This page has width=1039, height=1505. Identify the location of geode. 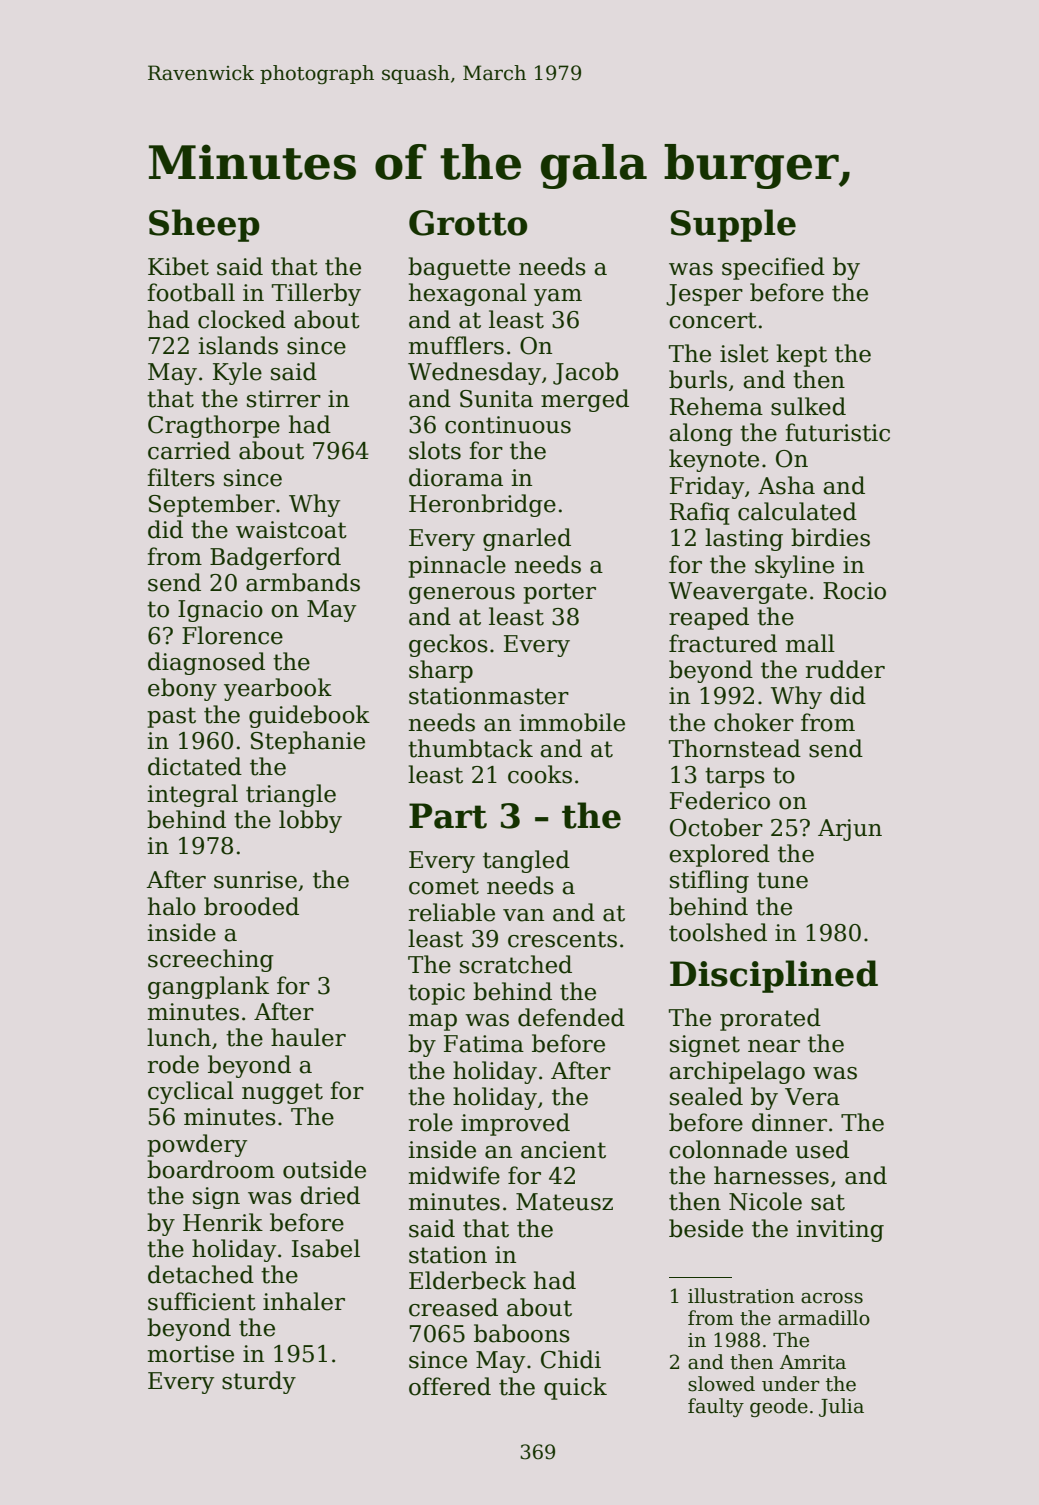
(779, 1407).
